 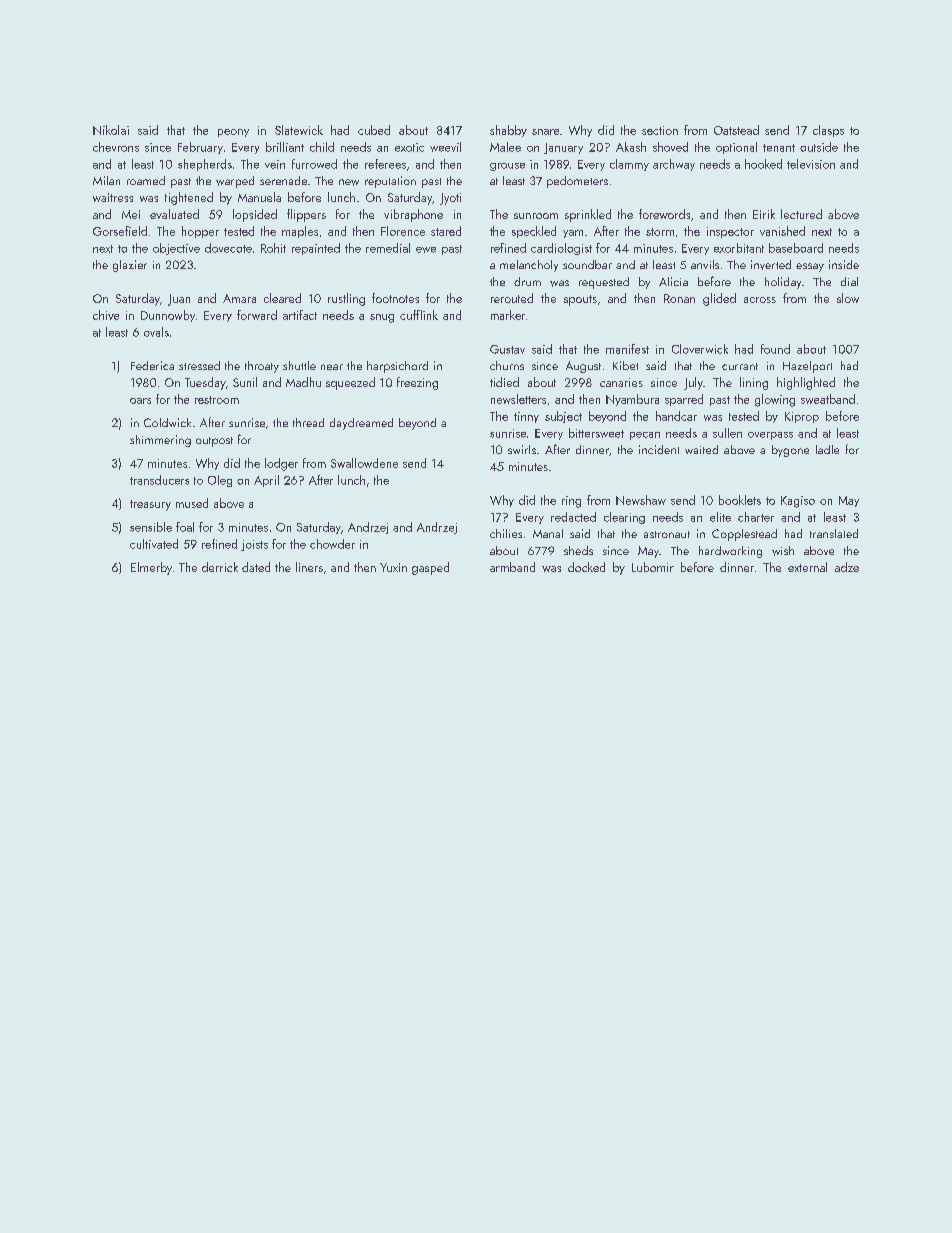 What do you see at coordinates (653, 567) in the screenshot?
I see `Lubomir` at bounding box center [653, 567].
